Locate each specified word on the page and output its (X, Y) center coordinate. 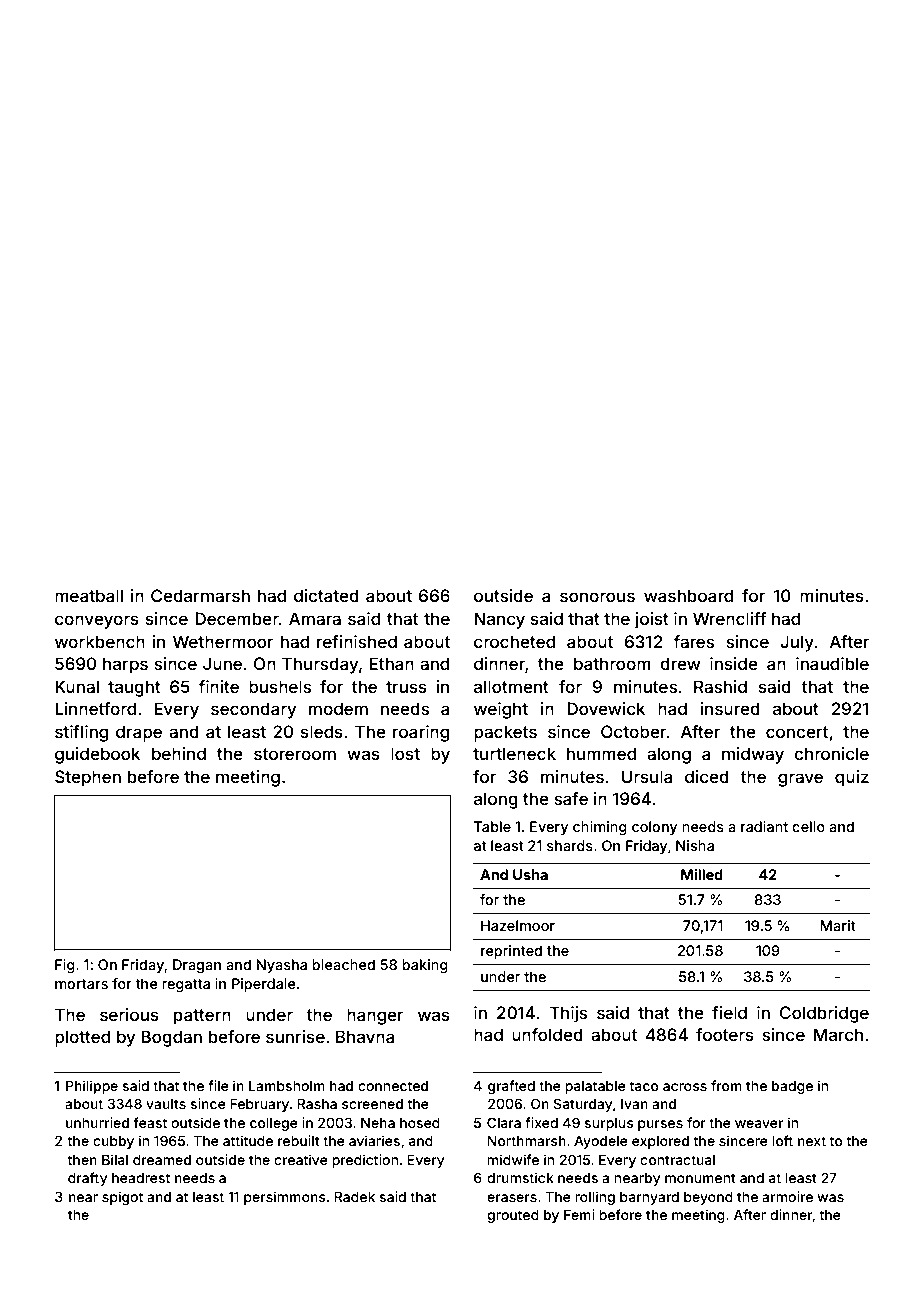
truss (406, 687)
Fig (65, 966)
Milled (702, 874)
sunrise (295, 1036)
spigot (122, 1198)
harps (125, 665)
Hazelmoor (518, 925)
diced (707, 776)
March (838, 1034)
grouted (513, 1216)
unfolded (547, 1034)
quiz (852, 778)
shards (570, 845)
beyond (708, 1198)
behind (179, 753)
